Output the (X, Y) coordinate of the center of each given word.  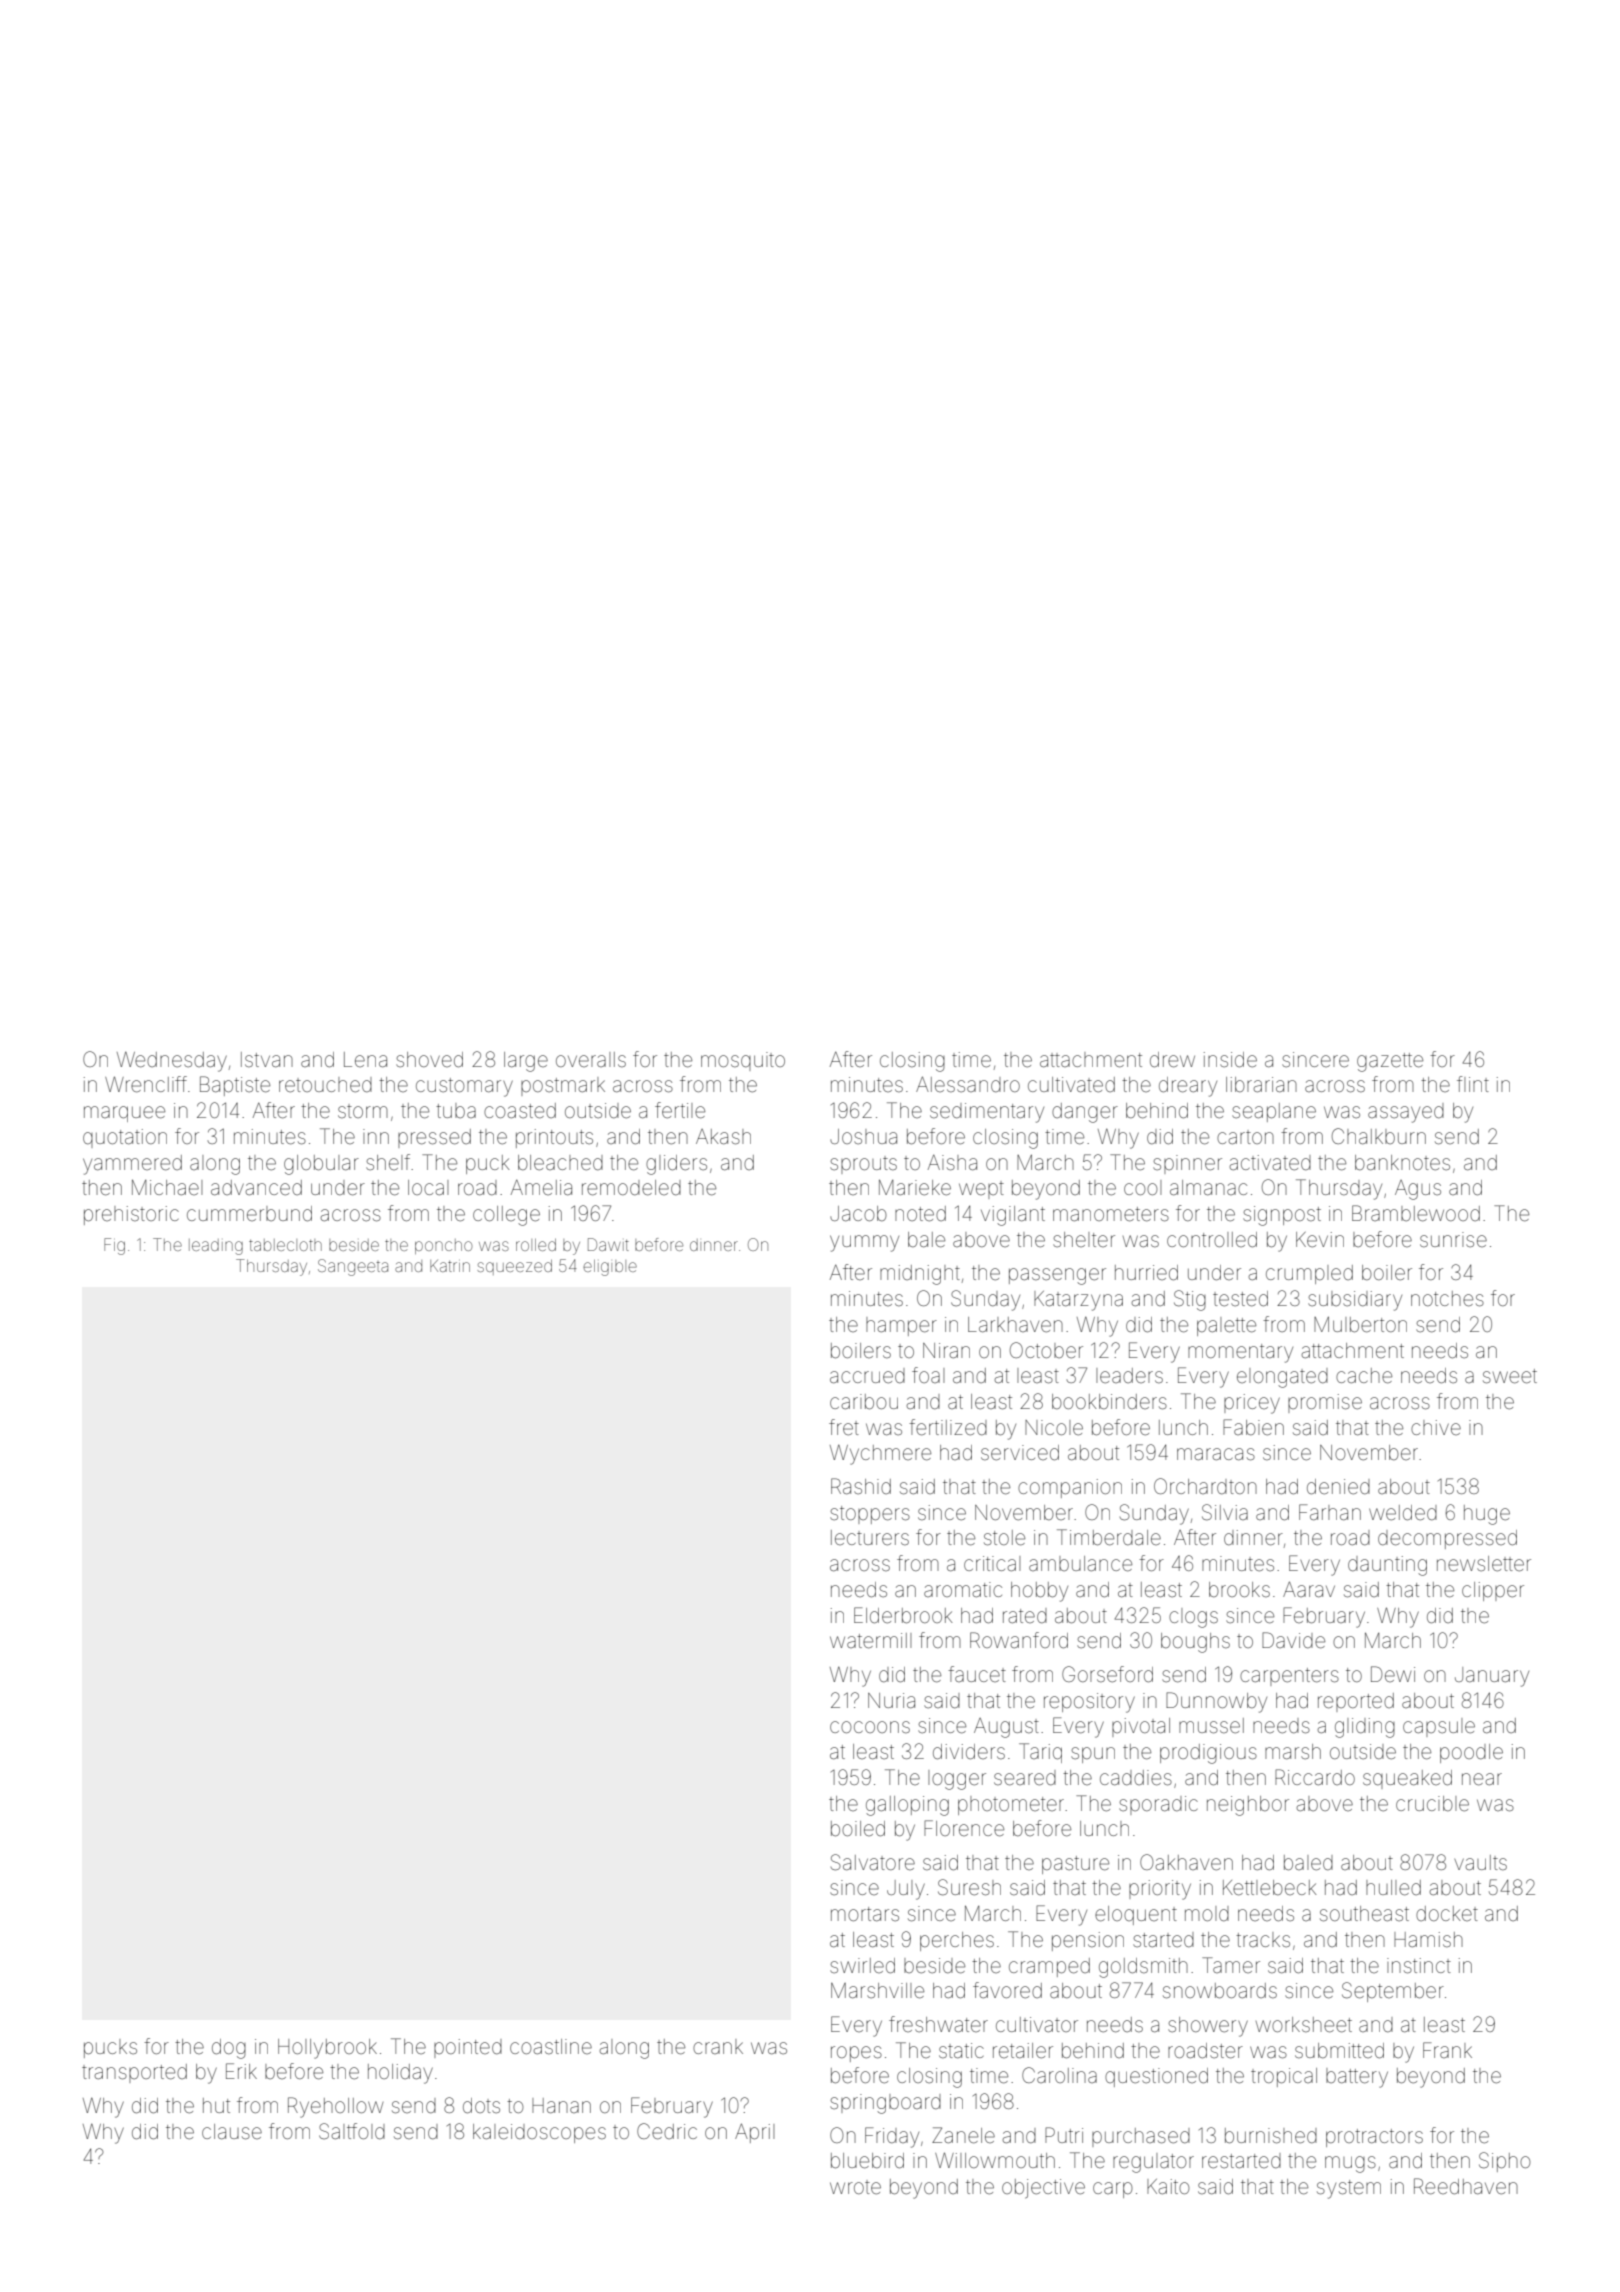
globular (321, 1165)
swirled (862, 1965)
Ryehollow (335, 2107)
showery (1208, 2027)
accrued (867, 1375)
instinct (1419, 1965)
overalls (591, 1059)
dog (229, 2049)
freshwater (938, 2024)
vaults (1480, 1862)
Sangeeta (353, 1267)
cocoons (870, 1727)
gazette (1390, 1062)
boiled (858, 1828)
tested (1240, 1299)
